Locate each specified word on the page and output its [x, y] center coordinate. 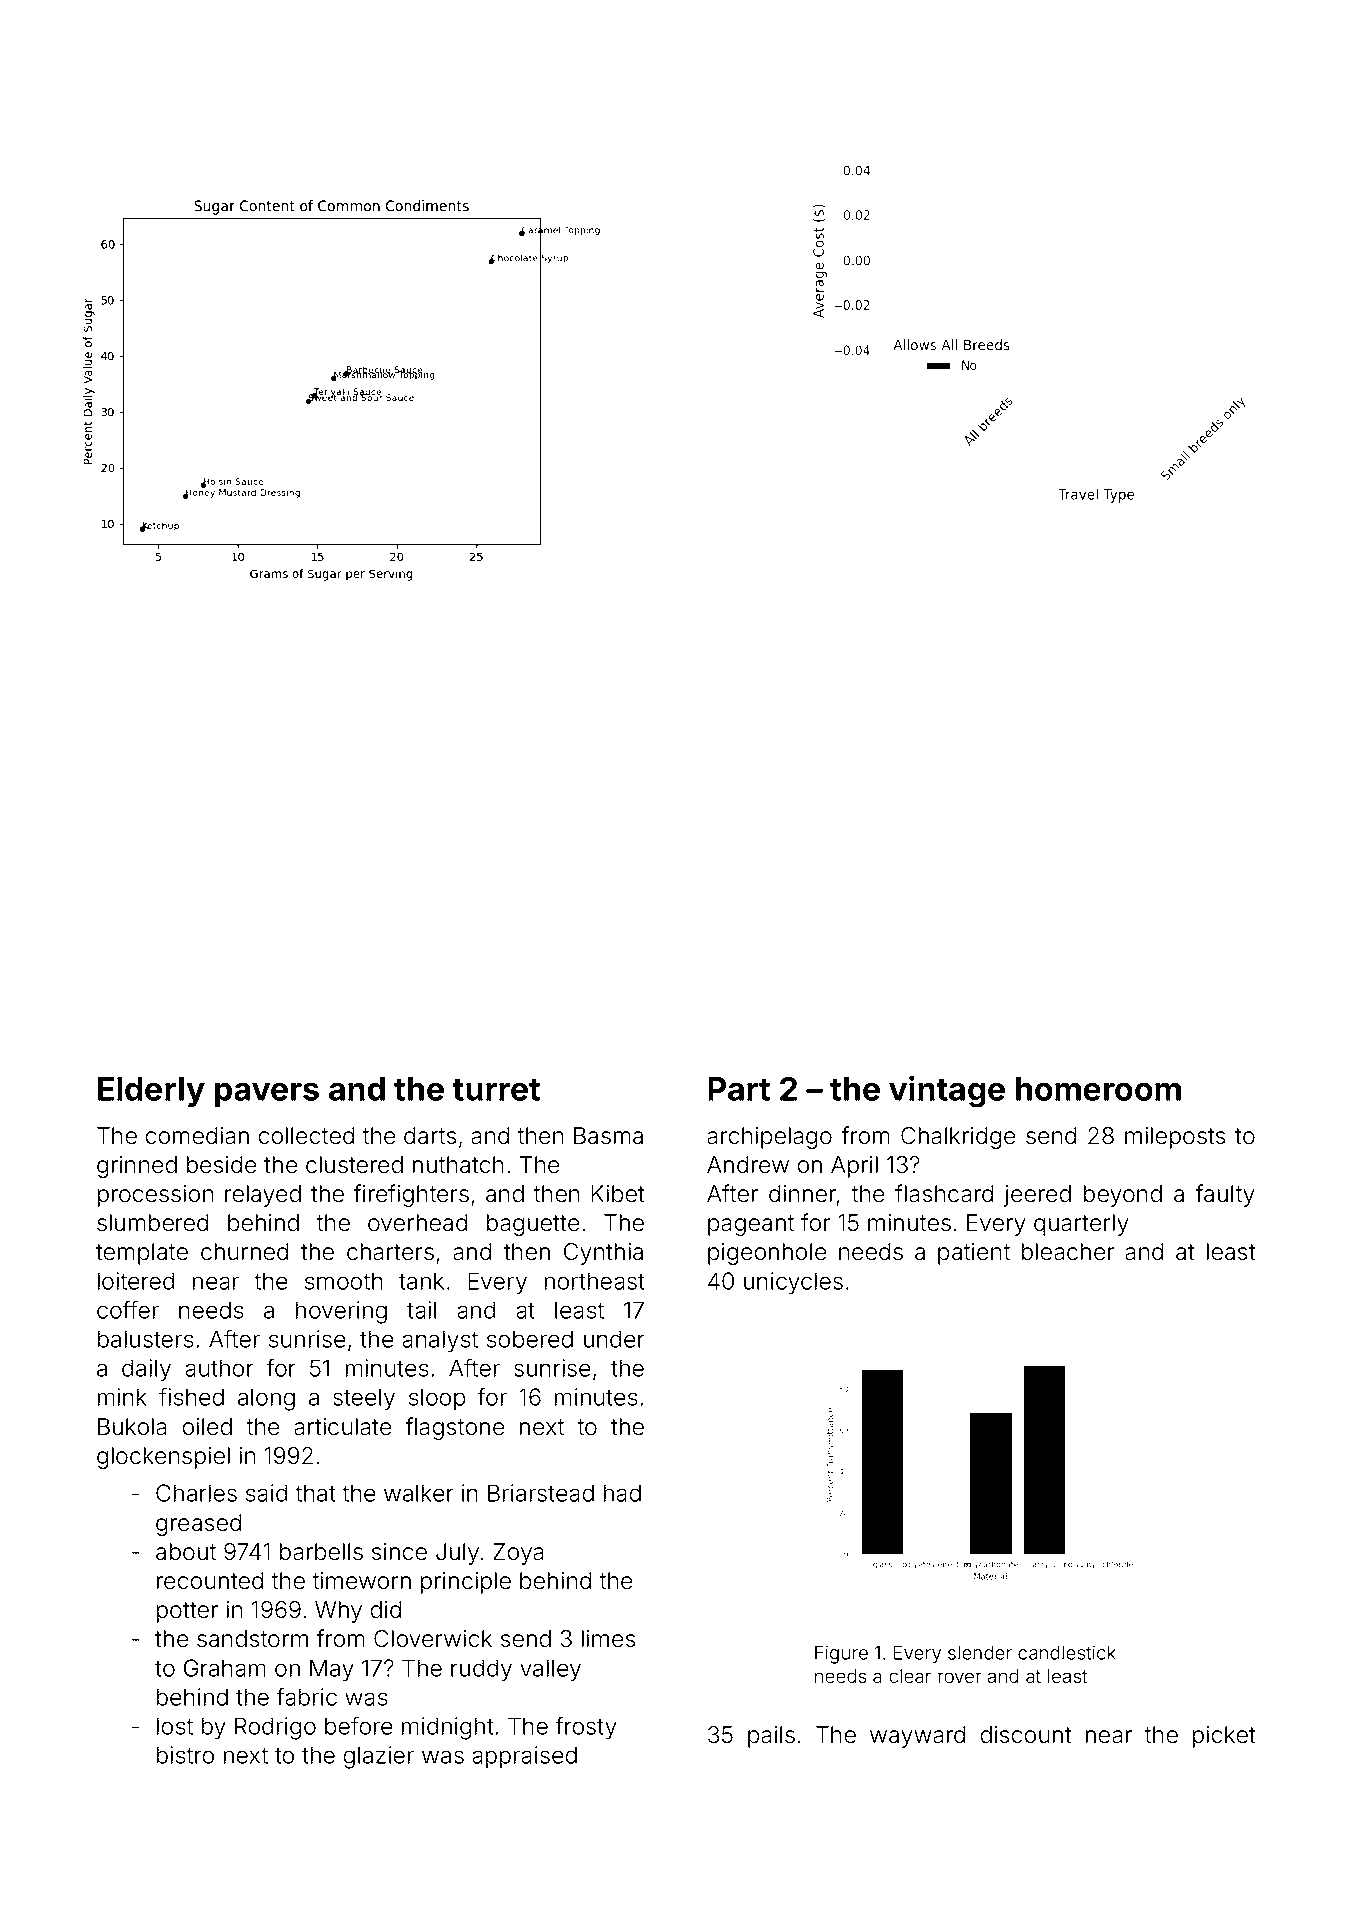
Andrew [748, 1165]
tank [421, 1281]
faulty [1225, 1195]
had [622, 1493]
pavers [267, 1094]
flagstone [455, 1428]
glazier [379, 1757]
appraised [524, 1757]
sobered [530, 1339]
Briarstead [541, 1493]
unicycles [793, 1283]
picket [1224, 1737]
